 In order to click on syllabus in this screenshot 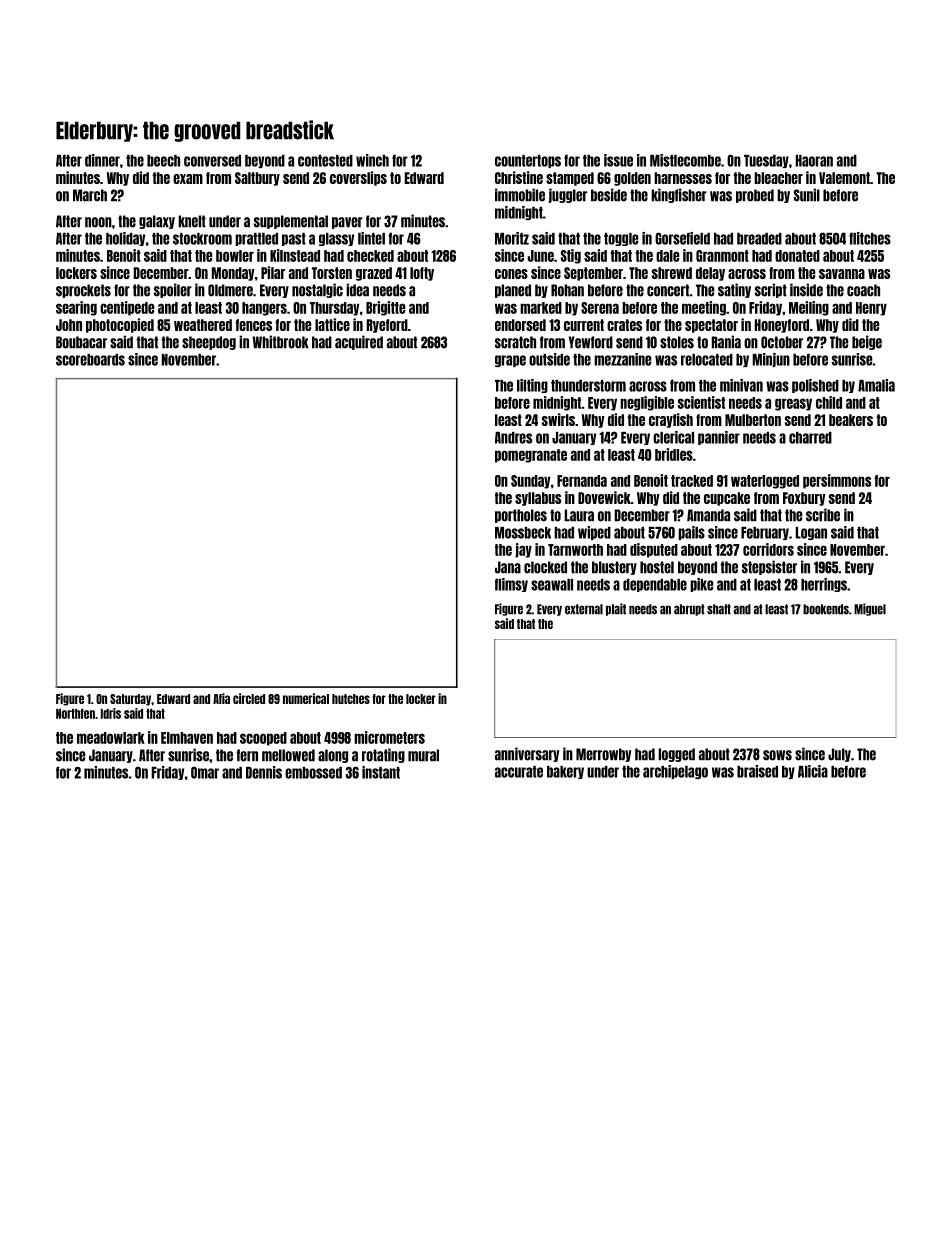, I will do `click(538, 499)`.
